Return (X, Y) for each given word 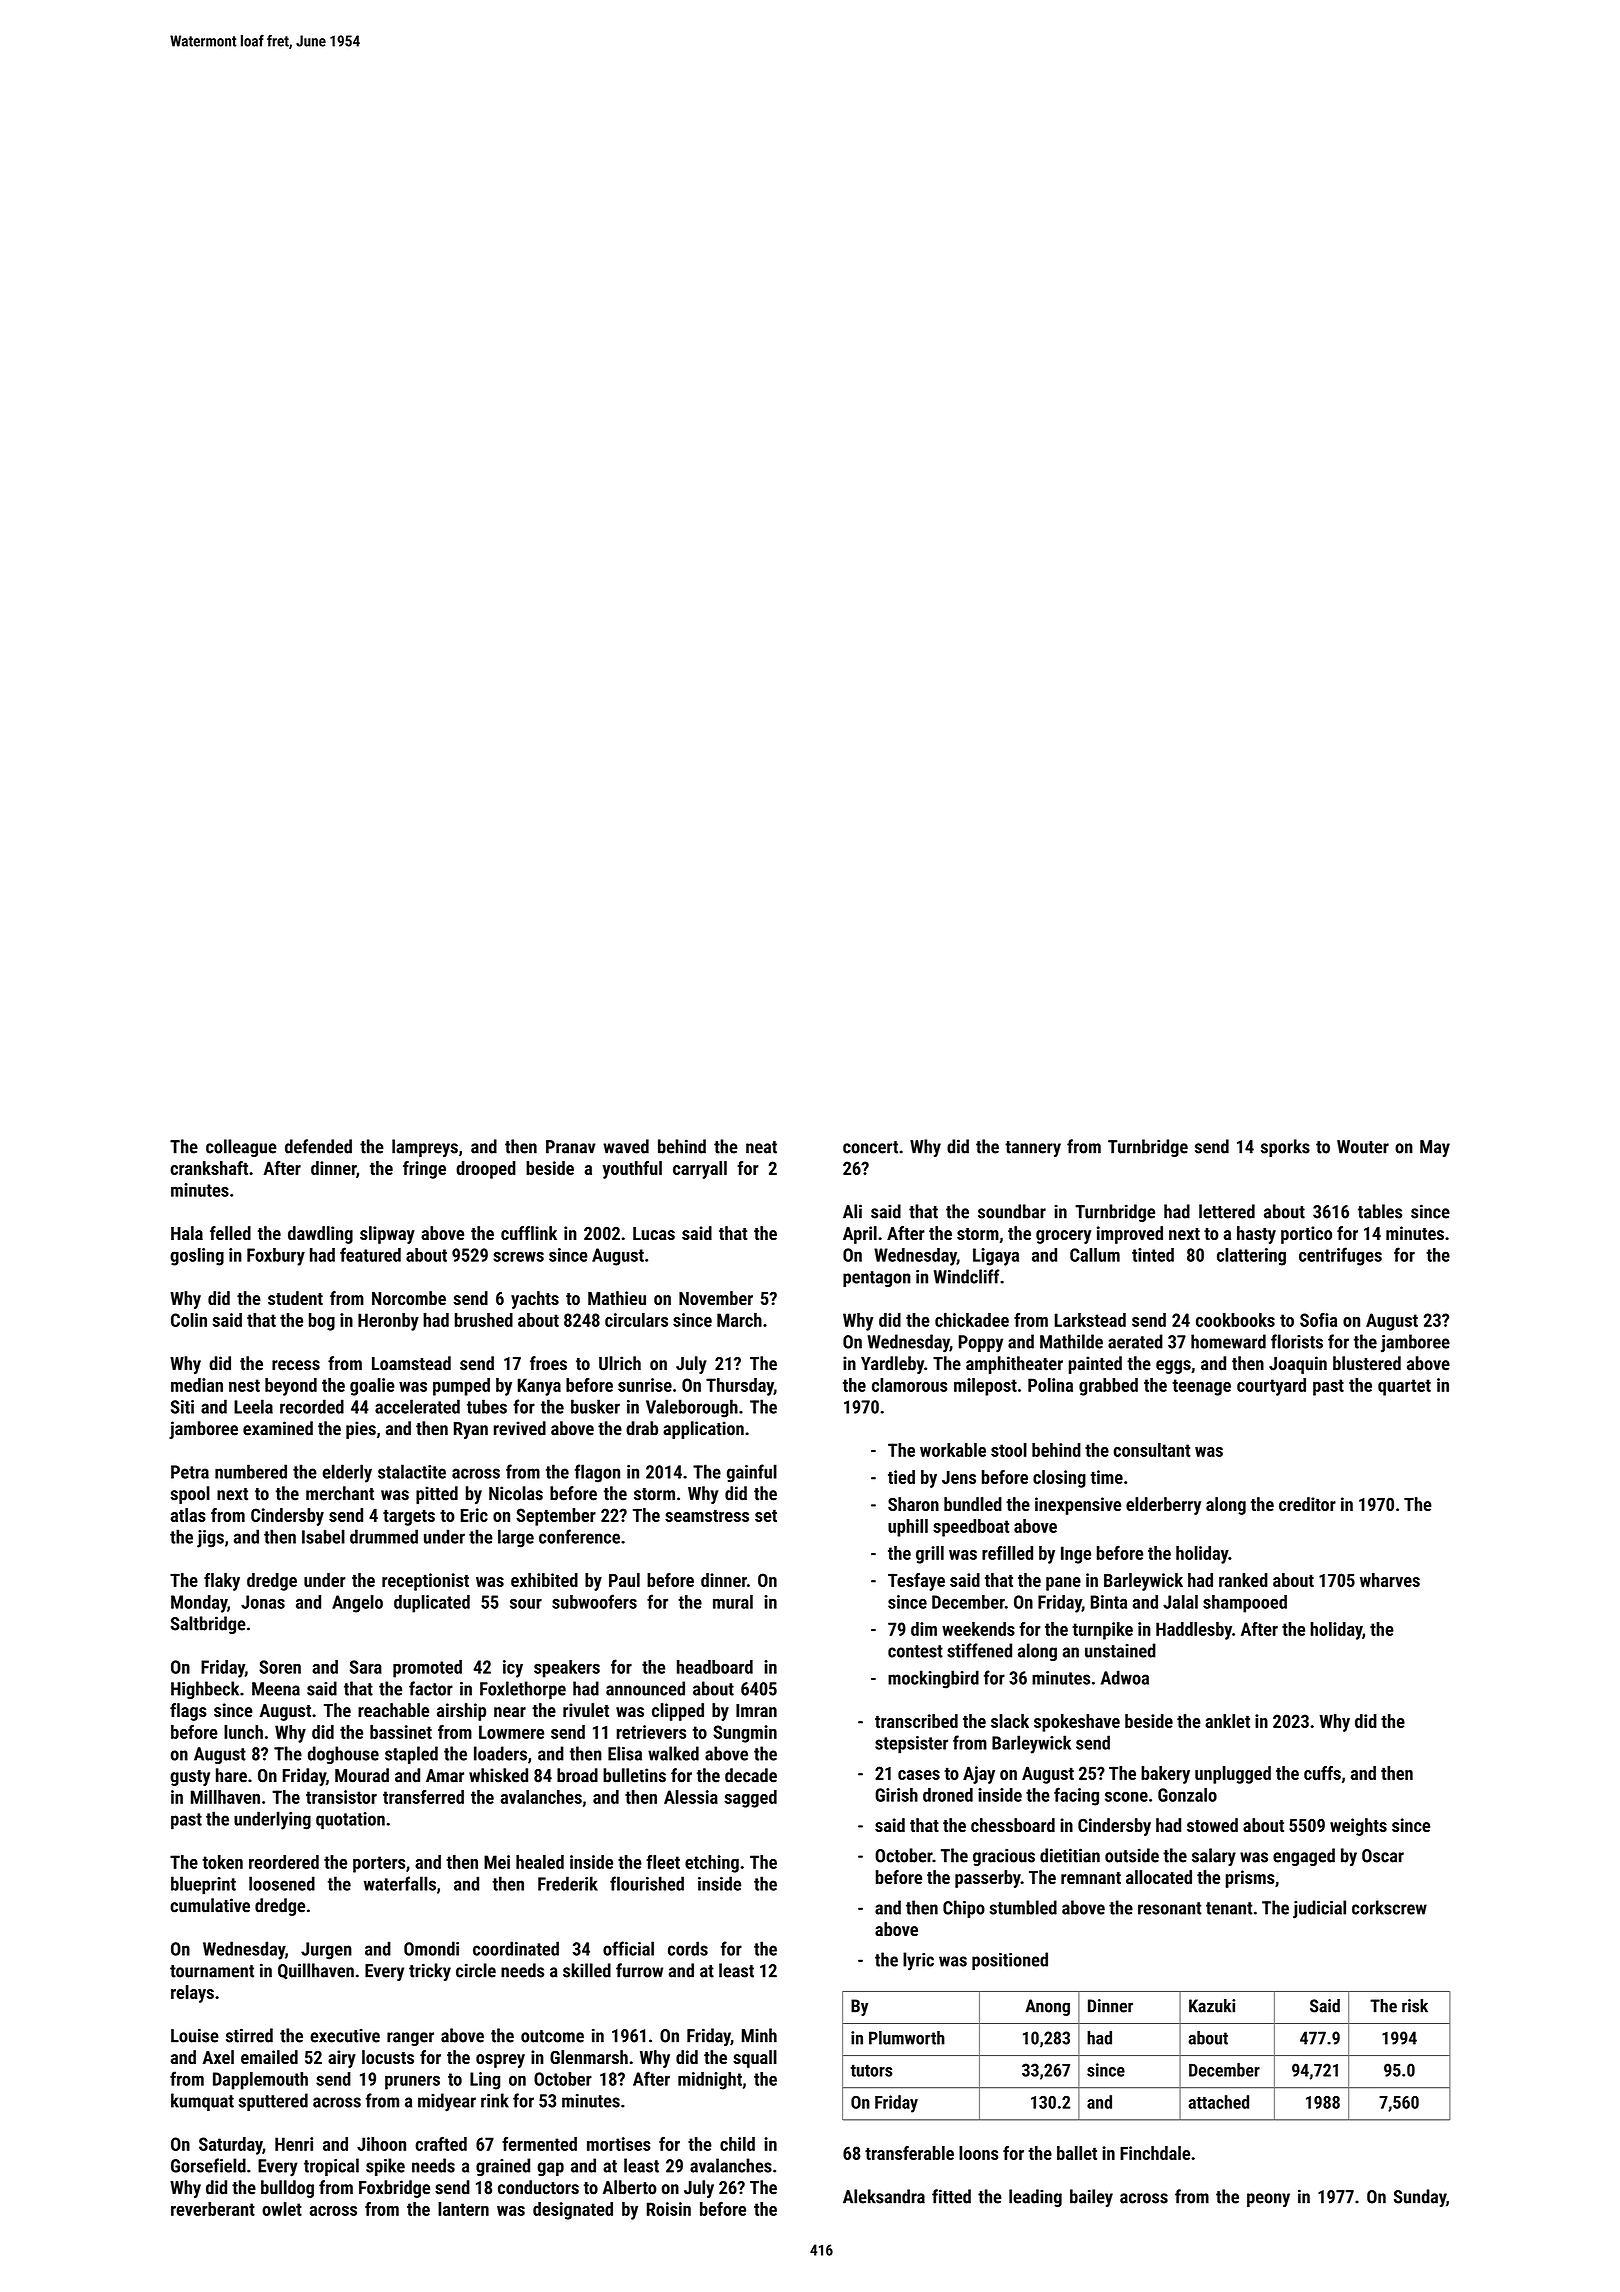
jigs (210, 1539)
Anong (1047, 2007)
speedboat (971, 1528)
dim (924, 1629)
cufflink (529, 1233)
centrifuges (1340, 1256)
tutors (871, 2070)
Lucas (654, 1233)
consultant (1152, 1450)
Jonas (263, 1602)
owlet (282, 2209)
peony (1268, 2200)
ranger (410, 2039)
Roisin (669, 2209)
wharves (1390, 1580)
